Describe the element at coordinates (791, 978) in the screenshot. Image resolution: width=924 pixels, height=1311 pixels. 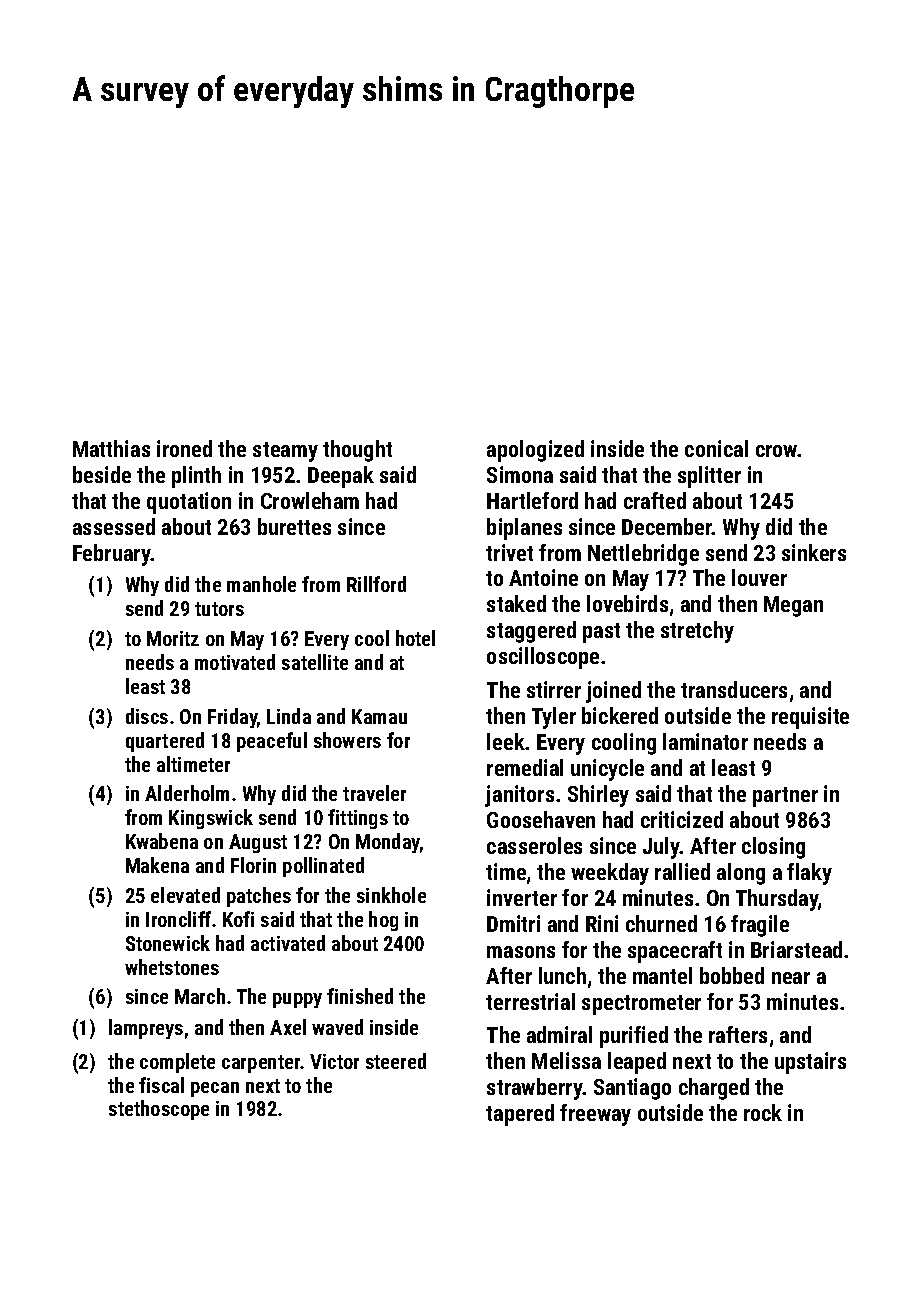
I see `near` at that location.
